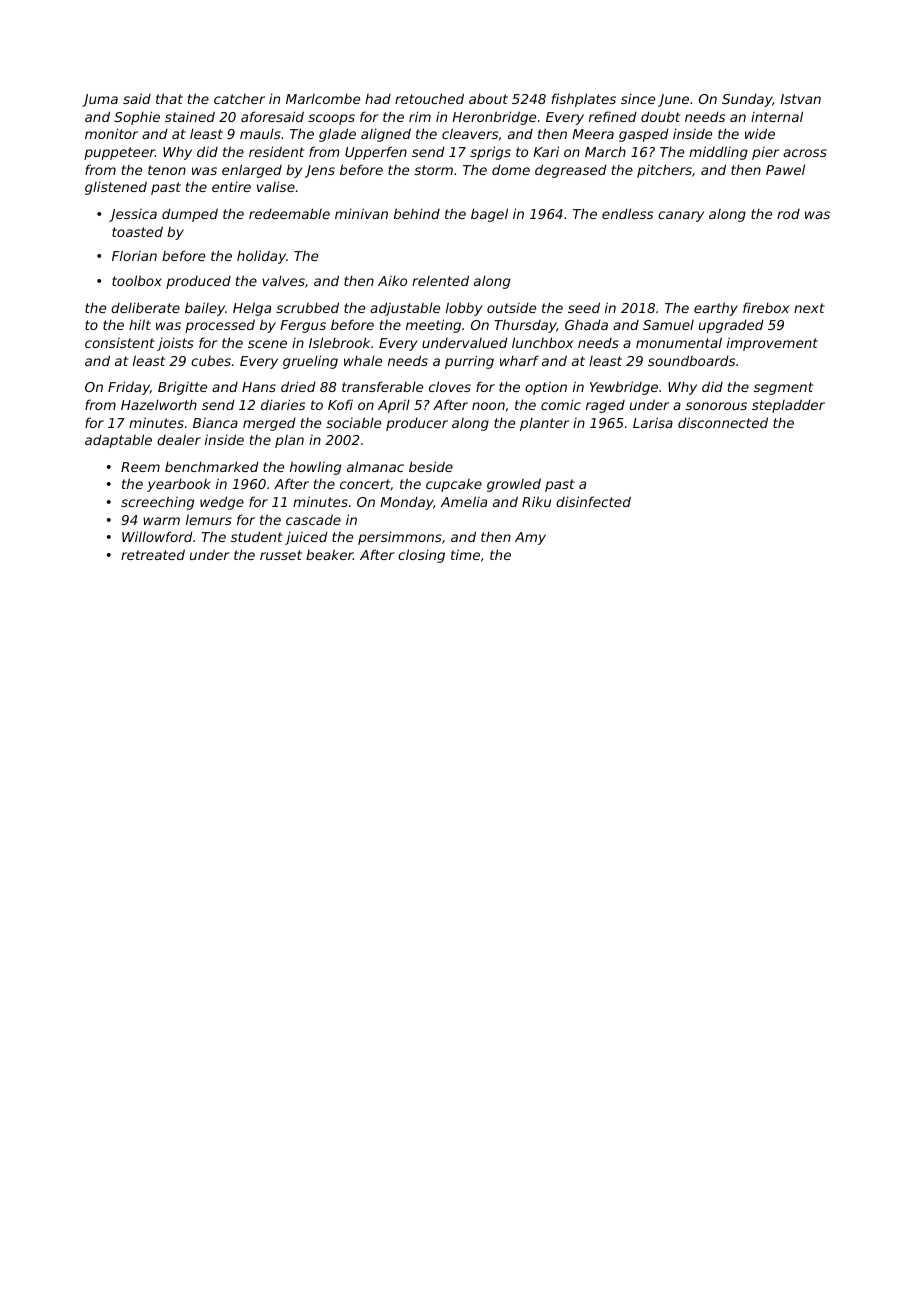 This screenshot has width=924, height=1308. Describe the element at coordinates (303, 326) in the screenshot. I see `Fergus` at that location.
